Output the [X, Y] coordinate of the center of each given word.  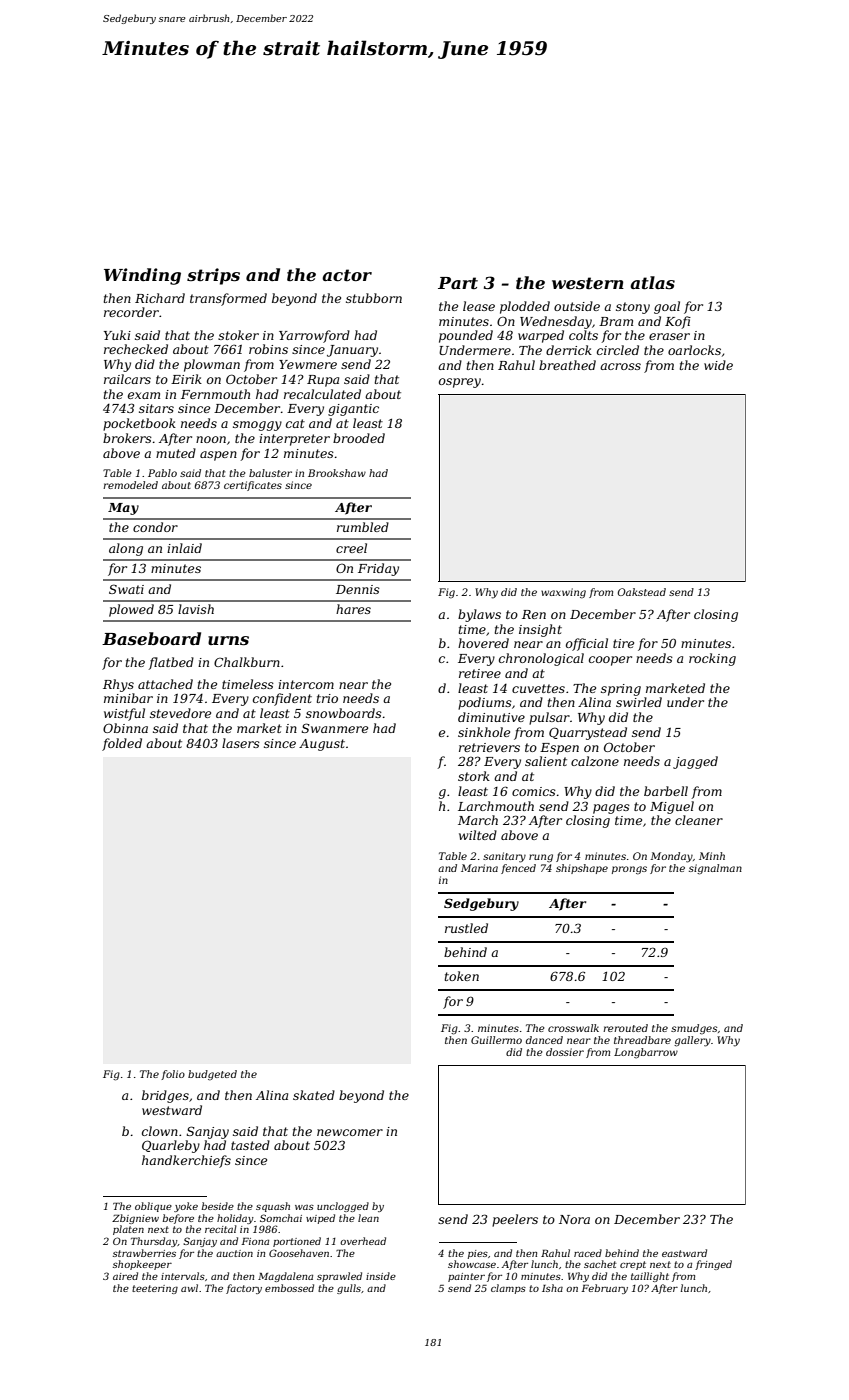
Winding [142, 276]
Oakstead [641, 592]
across [620, 366]
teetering [155, 1289]
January [352, 351]
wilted [478, 835]
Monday [671, 857]
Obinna [125, 728]
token [462, 976]
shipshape [582, 869]
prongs [629, 870]
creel [351, 548]
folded [122, 744]
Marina [479, 868]
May [123, 509]
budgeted [212, 1075]
